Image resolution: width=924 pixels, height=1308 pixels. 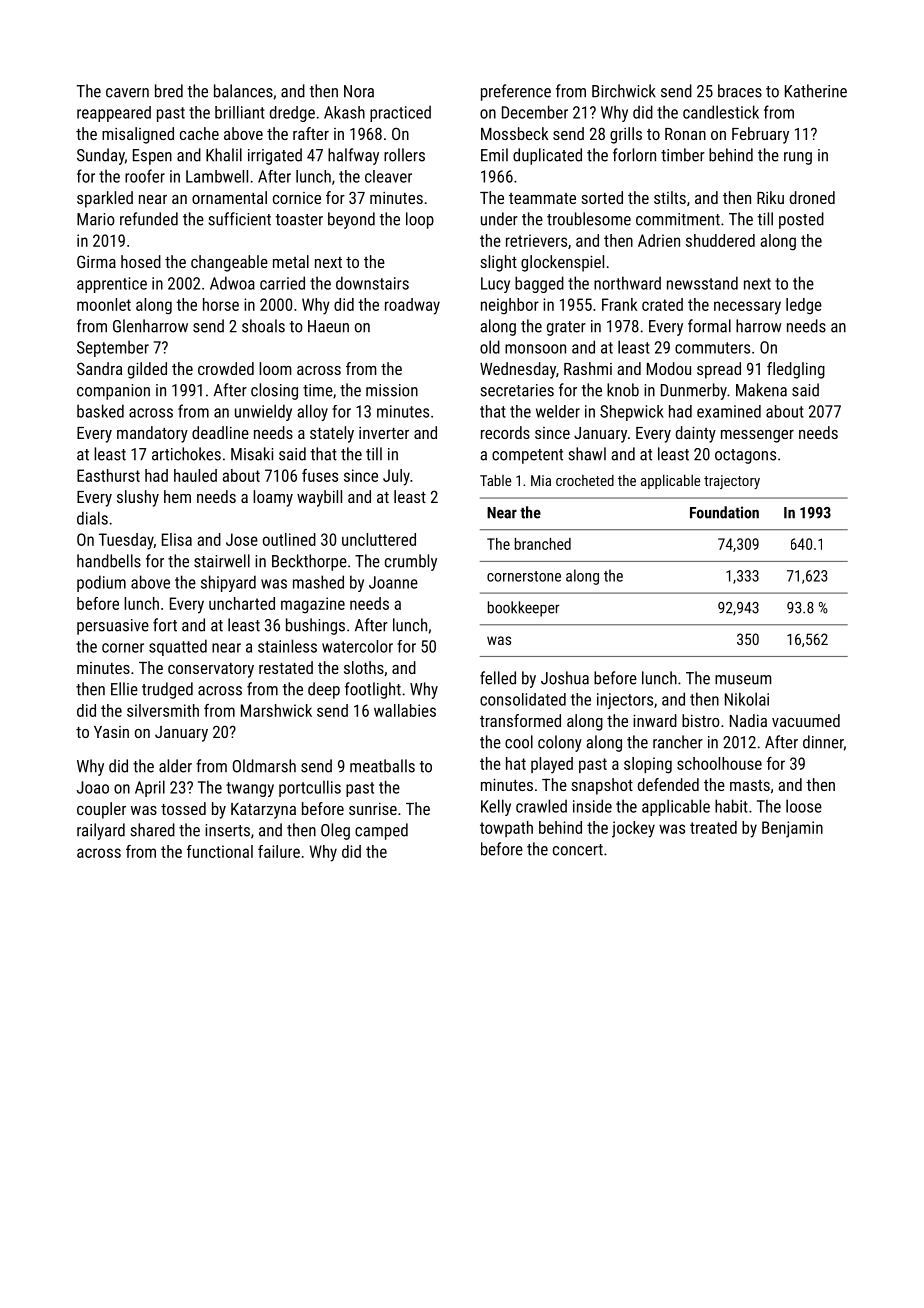 What do you see at coordinates (379, 539) in the screenshot?
I see `uncluttered` at bounding box center [379, 539].
